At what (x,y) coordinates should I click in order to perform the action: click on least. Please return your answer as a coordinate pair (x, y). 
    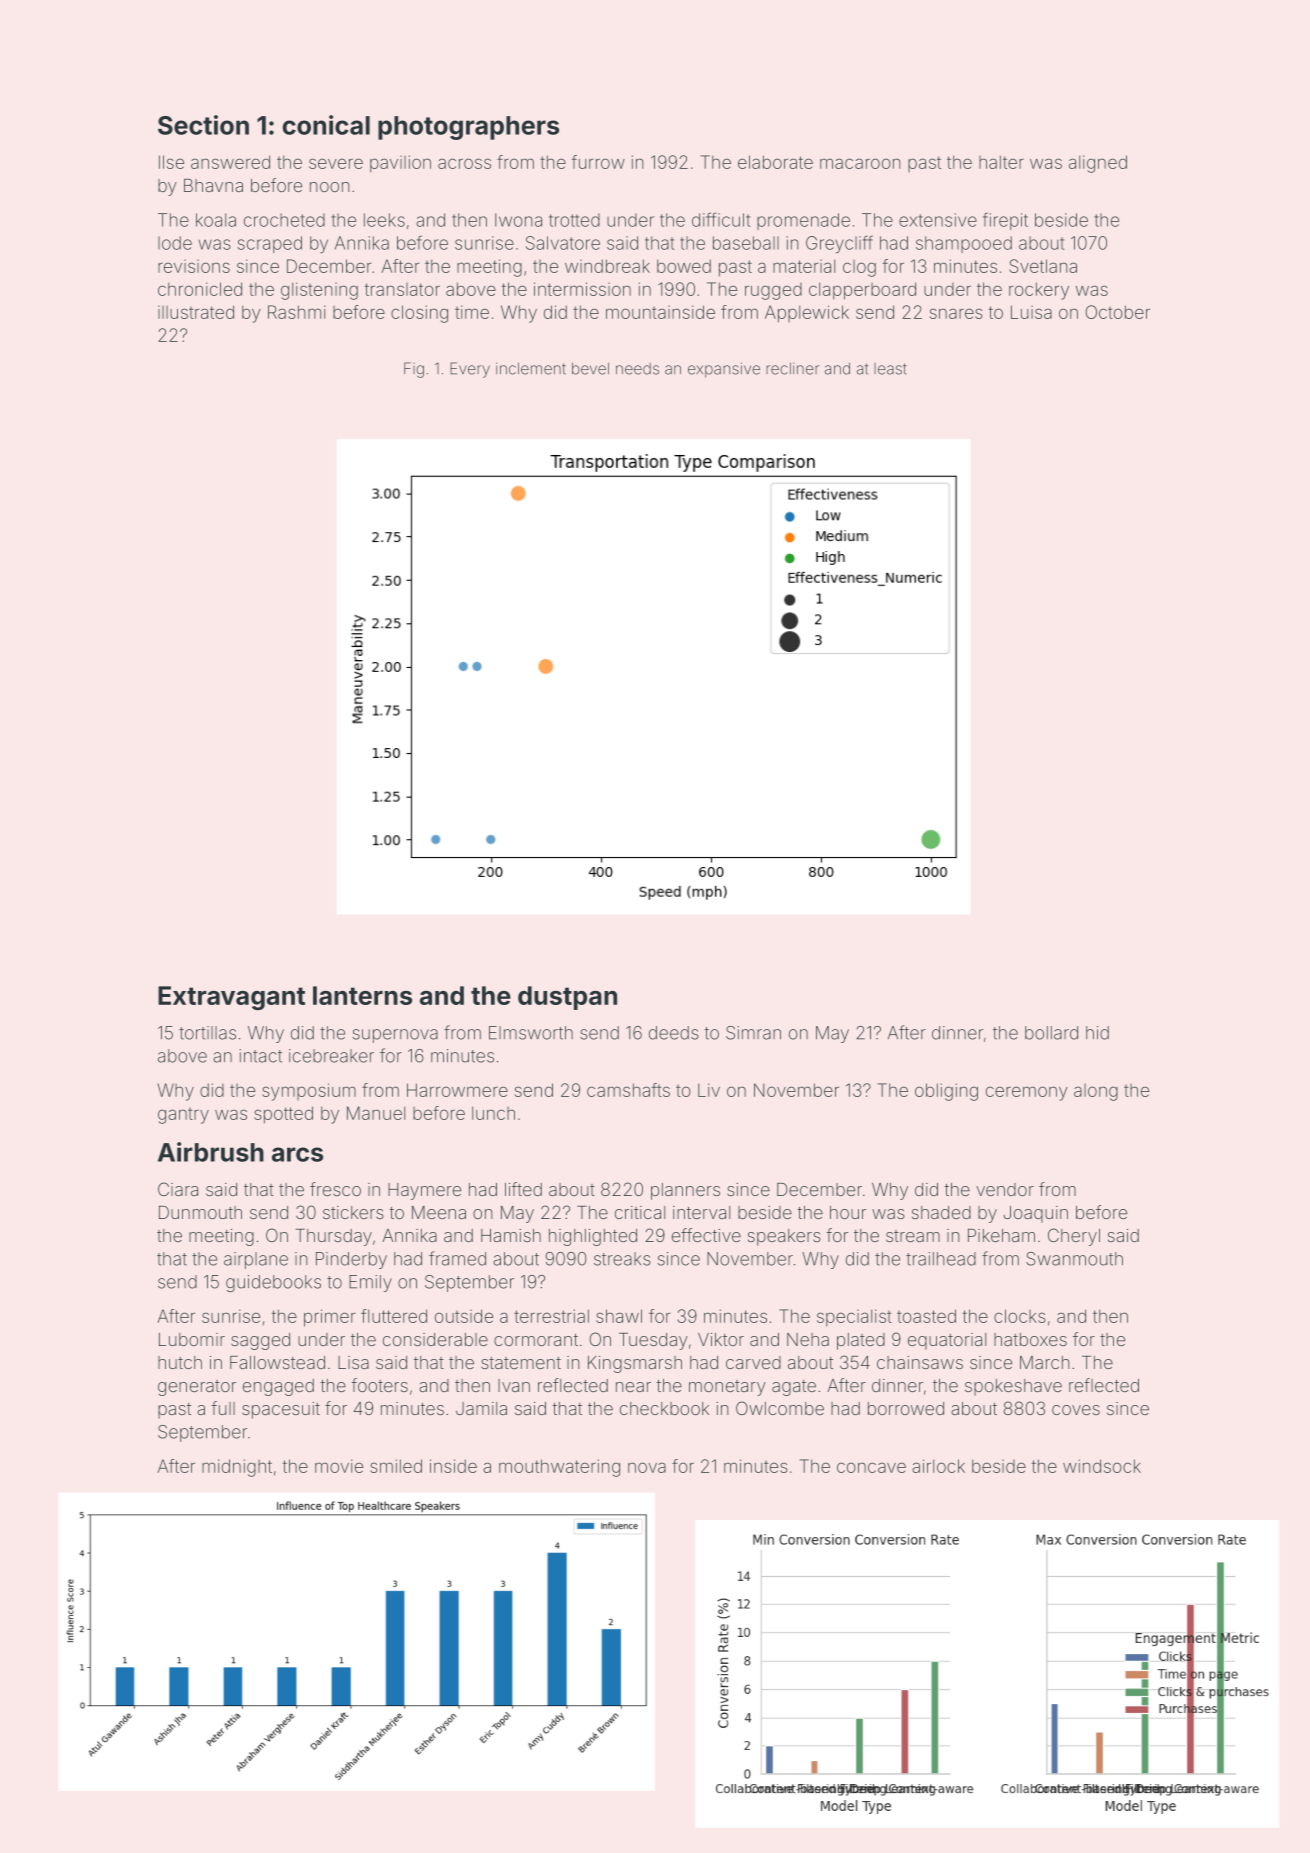
    Looking at the image, I should click on (890, 369).
